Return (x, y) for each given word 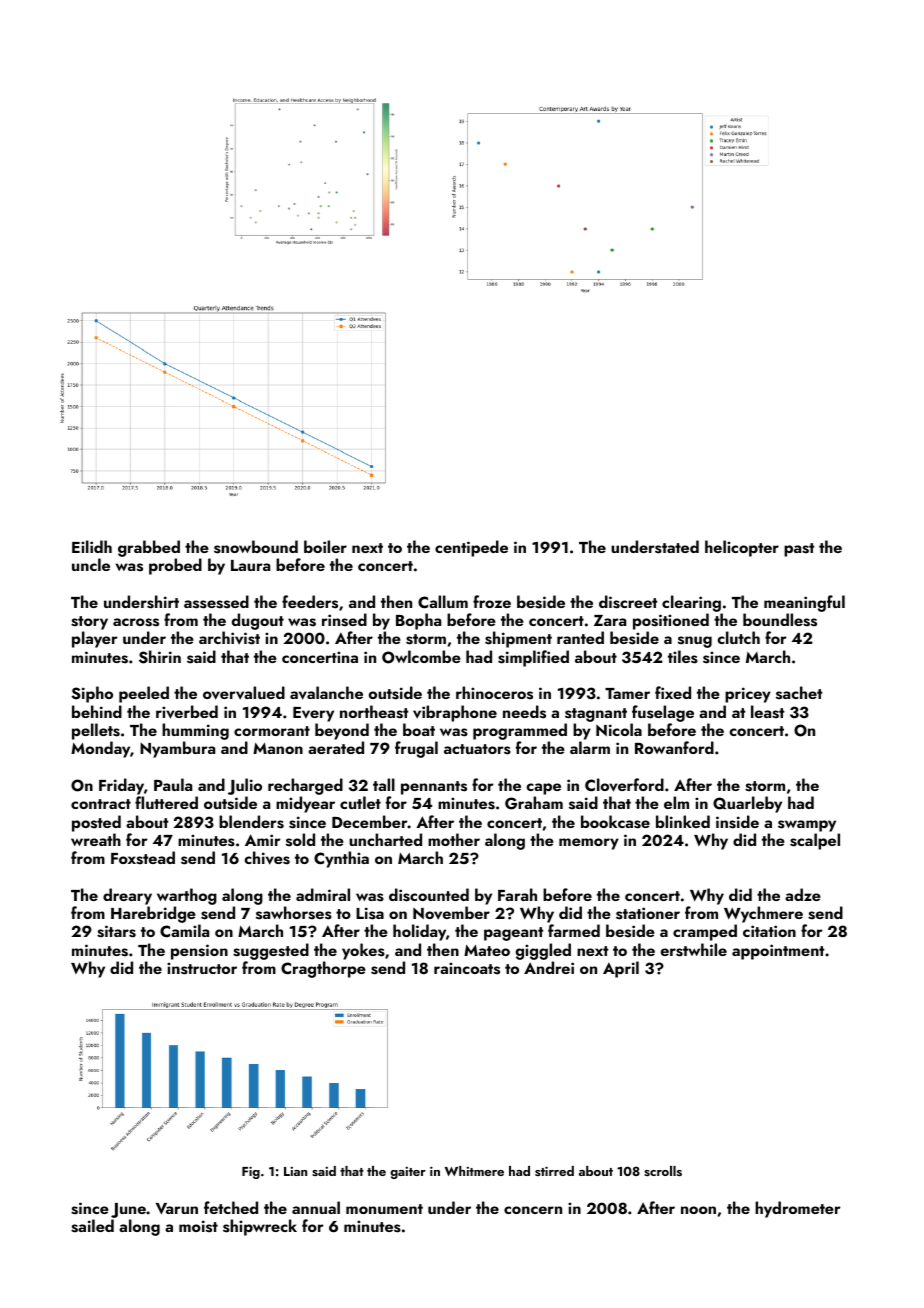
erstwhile (694, 950)
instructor (202, 968)
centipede (471, 548)
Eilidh (92, 546)
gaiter (408, 1173)
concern (533, 1210)
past (799, 550)
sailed (92, 1226)
